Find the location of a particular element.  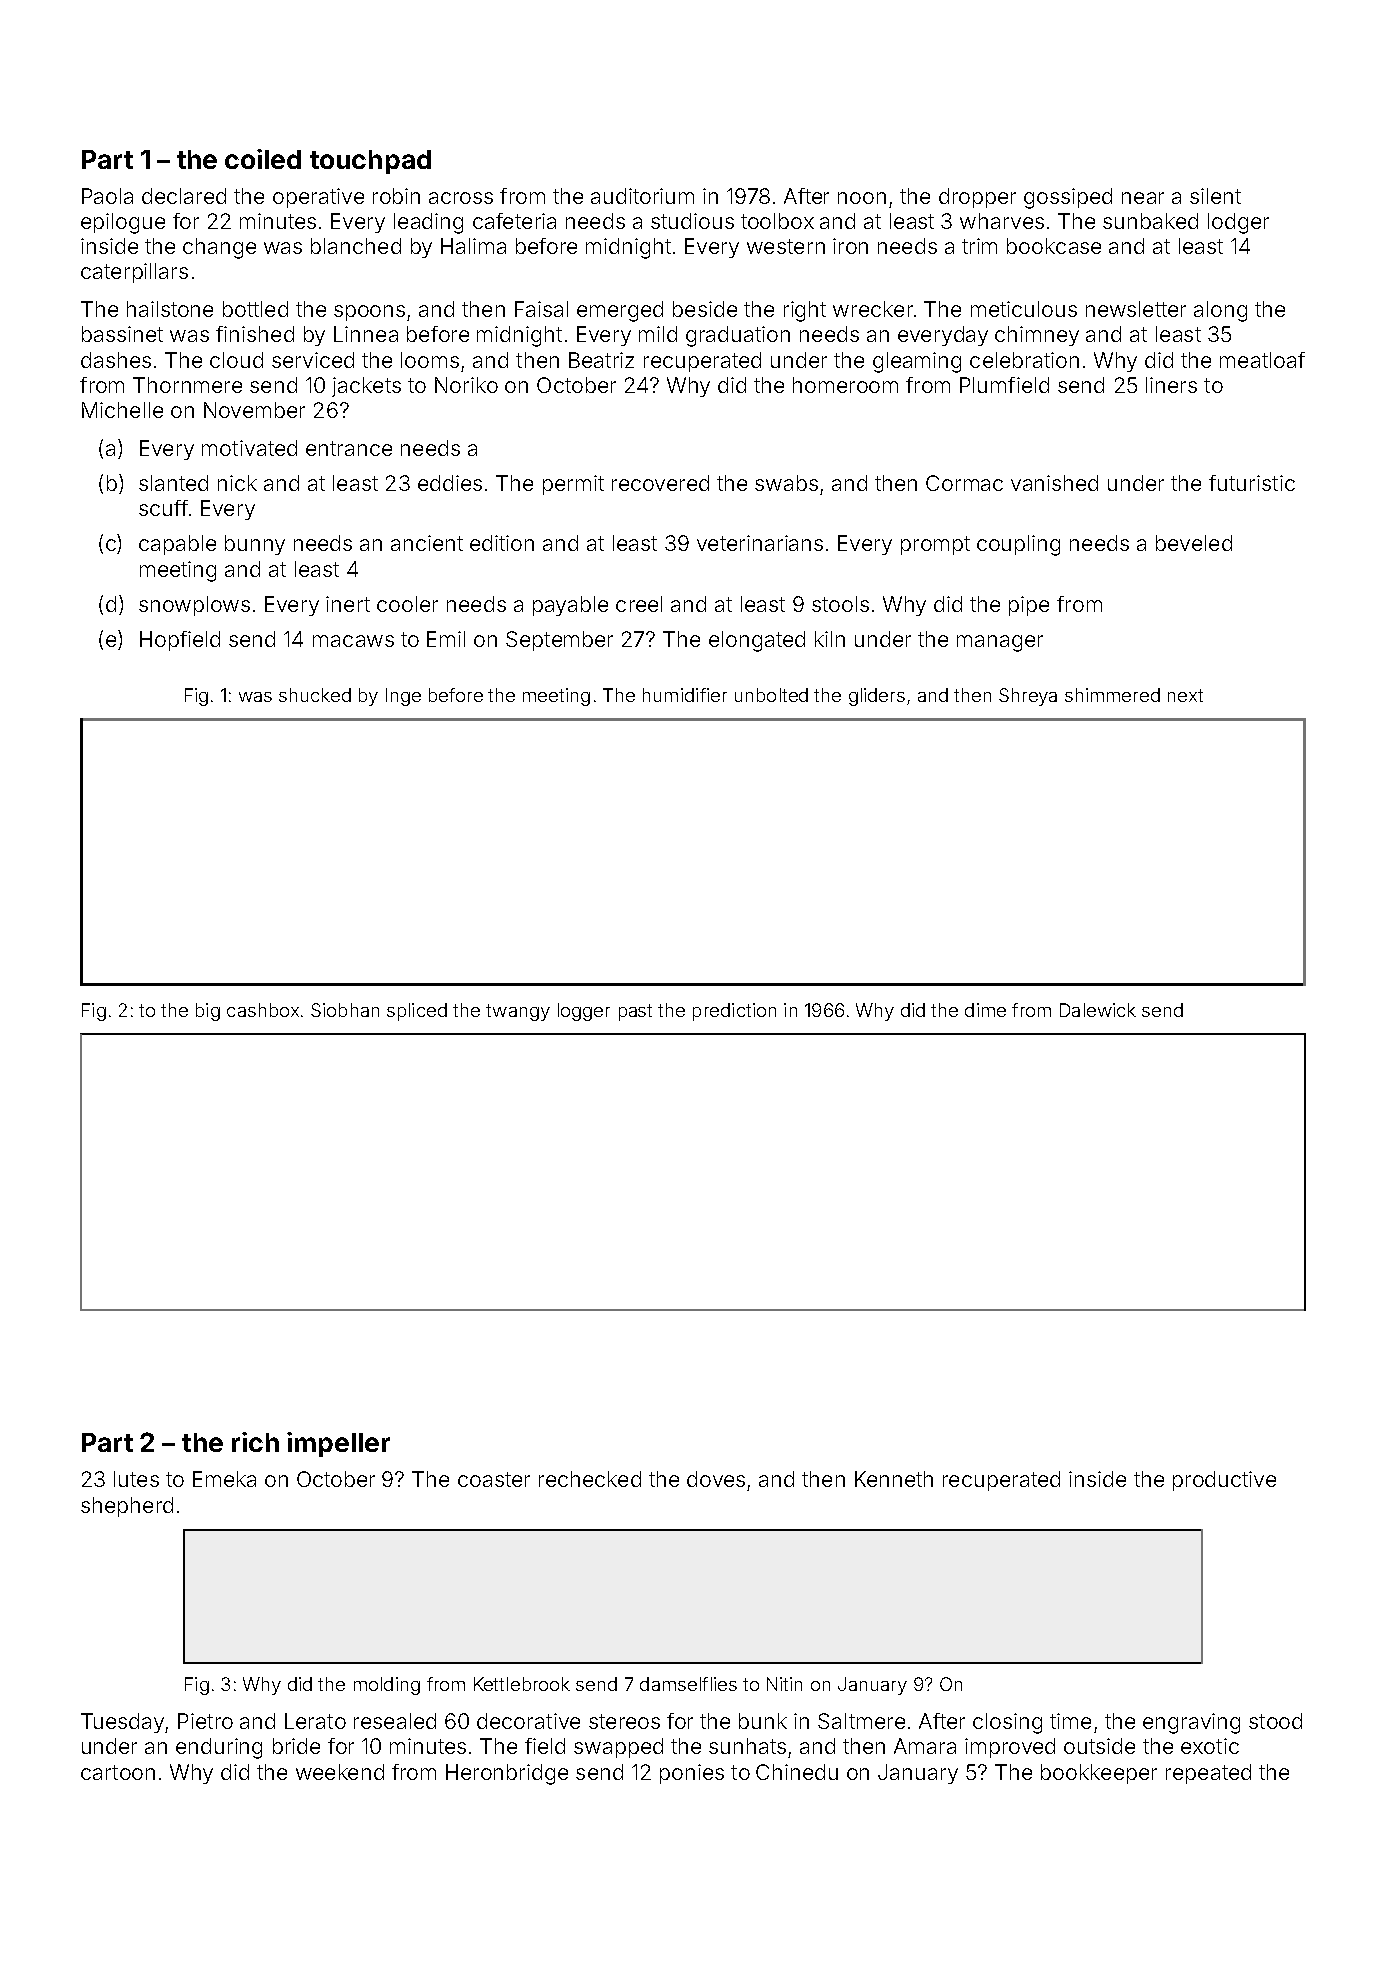

September is located at coordinates (559, 641).
